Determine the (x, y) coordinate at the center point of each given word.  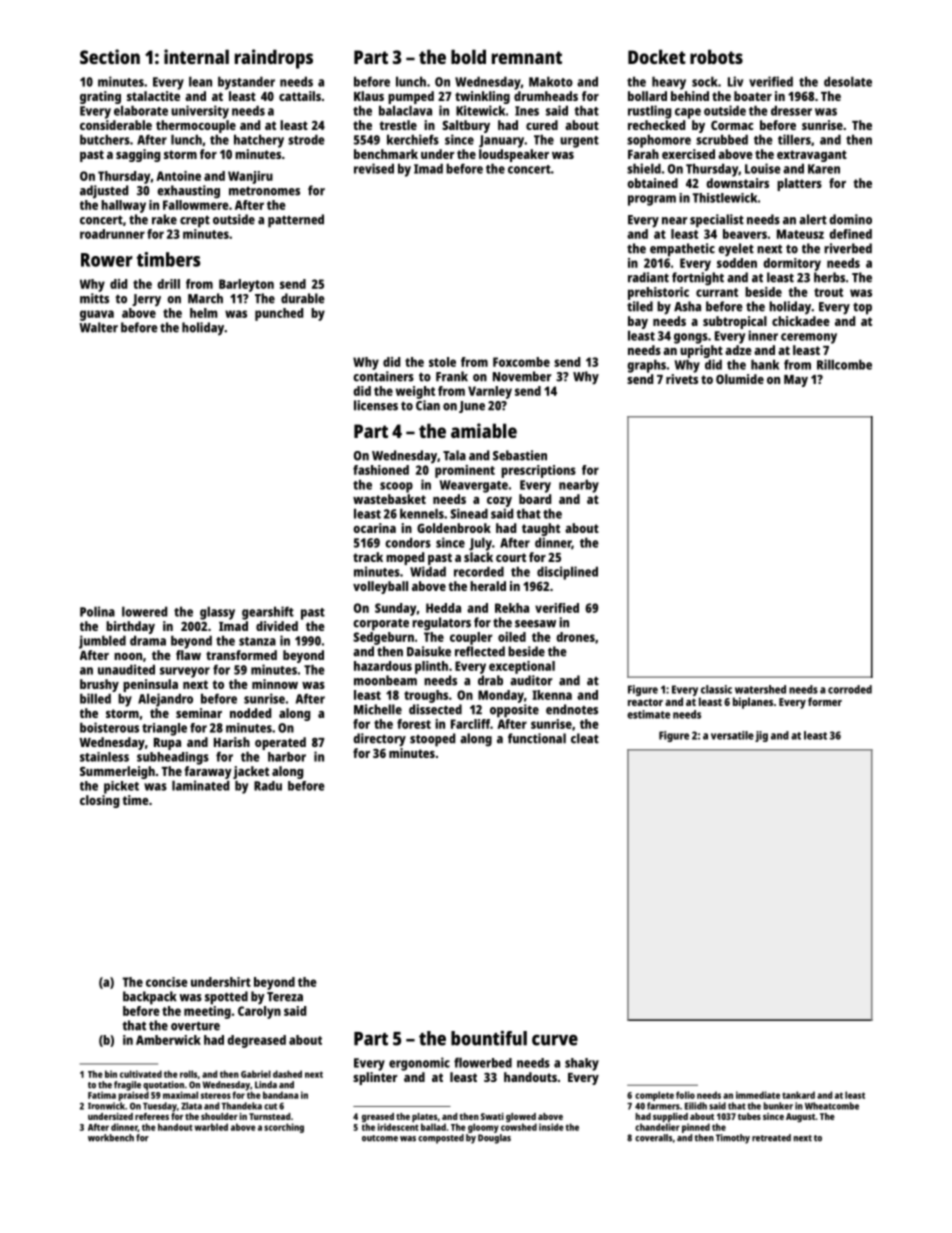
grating (100, 97)
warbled (211, 1127)
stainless (104, 757)
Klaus (369, 96)
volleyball (380, 587)
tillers (794, 139)
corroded (850, 689)
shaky (582, 1064)
